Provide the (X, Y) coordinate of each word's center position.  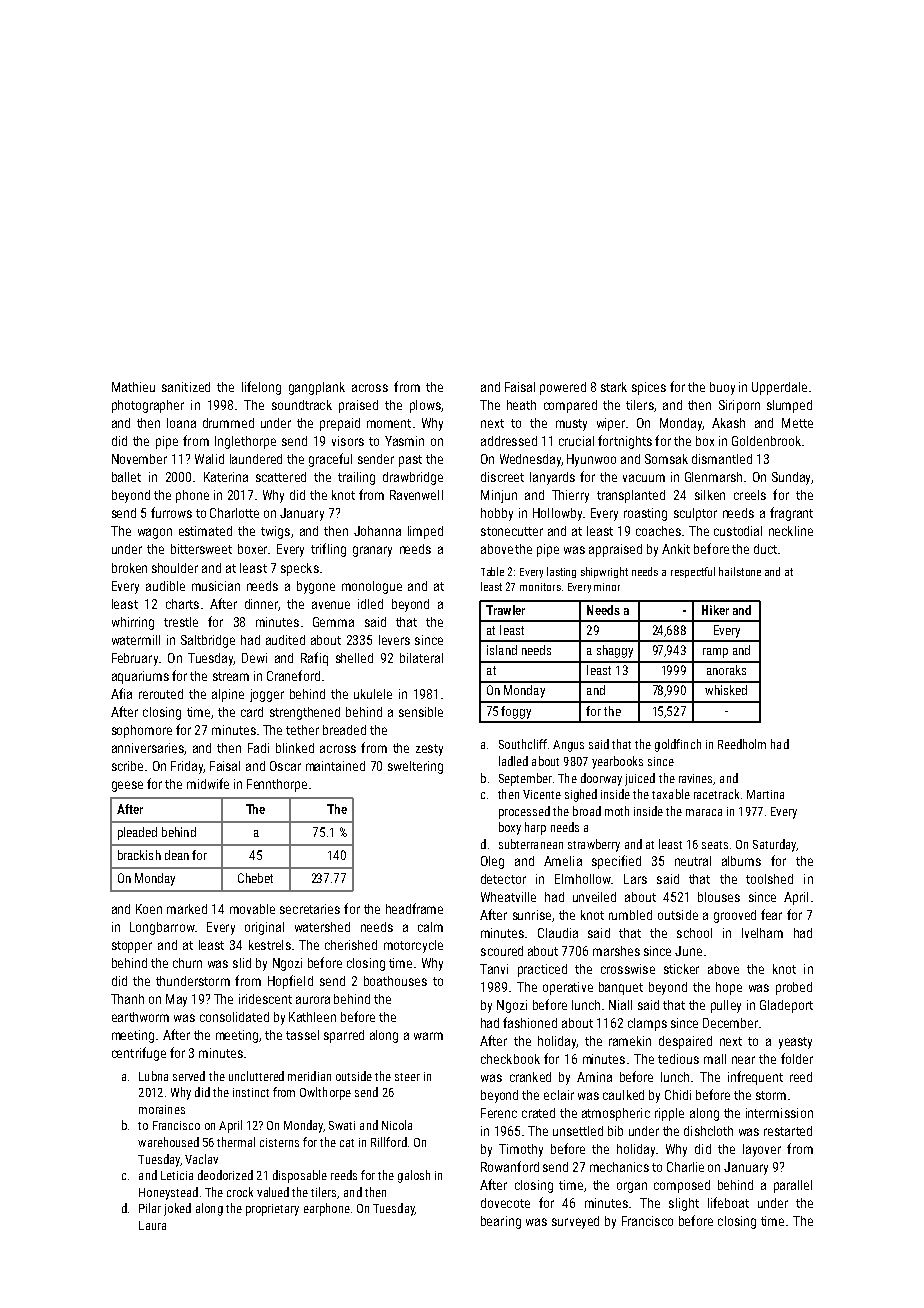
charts (182, 604)
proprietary (272, 1210)
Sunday (791, 478)
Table (492, 571)
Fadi (258, 748)
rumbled (630, 915)
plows (425, 406)
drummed (228, 423)
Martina (765, 794)
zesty (429, 750)
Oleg (492, 862)
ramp (715, 653)
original (264, 928)
